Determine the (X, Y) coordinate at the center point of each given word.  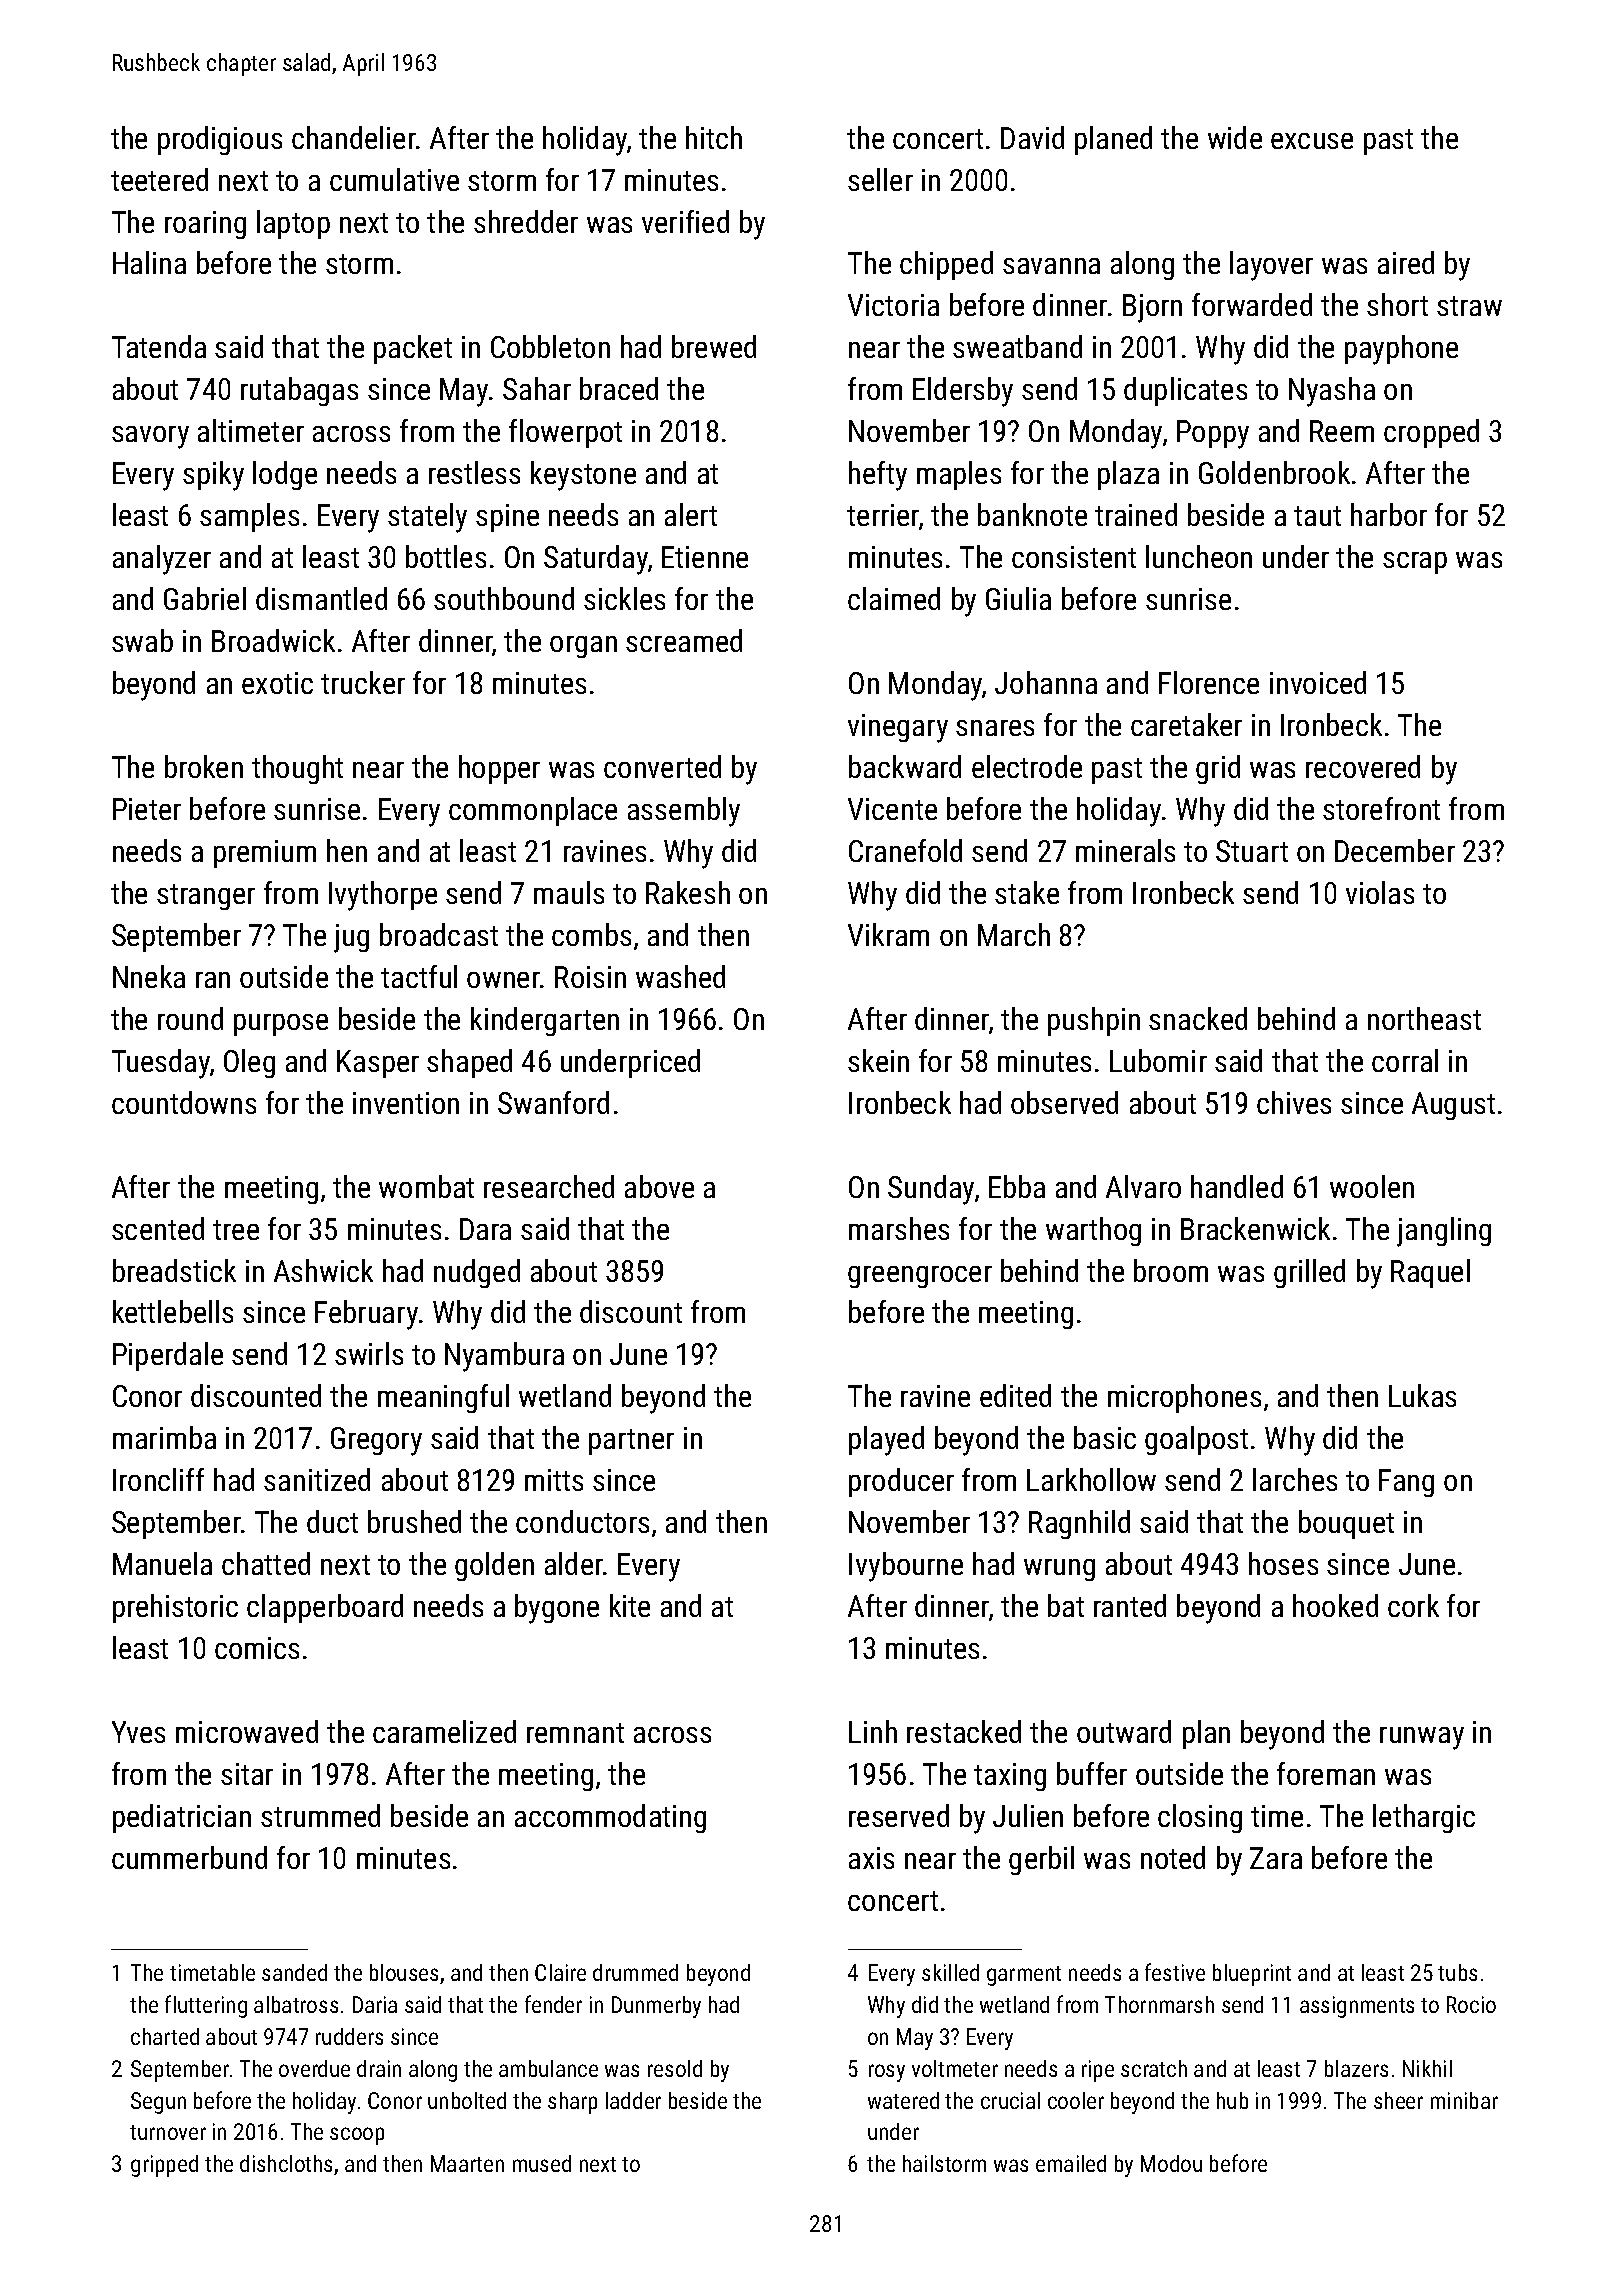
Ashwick (323, 1270)
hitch (714, 137)
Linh (873, 1731)
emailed (1071, 2163)
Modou (1171, 2163)
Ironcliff (158, 1479)
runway (1422, 1738)
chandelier (354, 137)
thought (297, 769)
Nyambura (504, 1357)
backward (905, 766)
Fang (1406, 1483)
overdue (314, 2068)
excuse (1312, 141)
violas (1380, 892)
